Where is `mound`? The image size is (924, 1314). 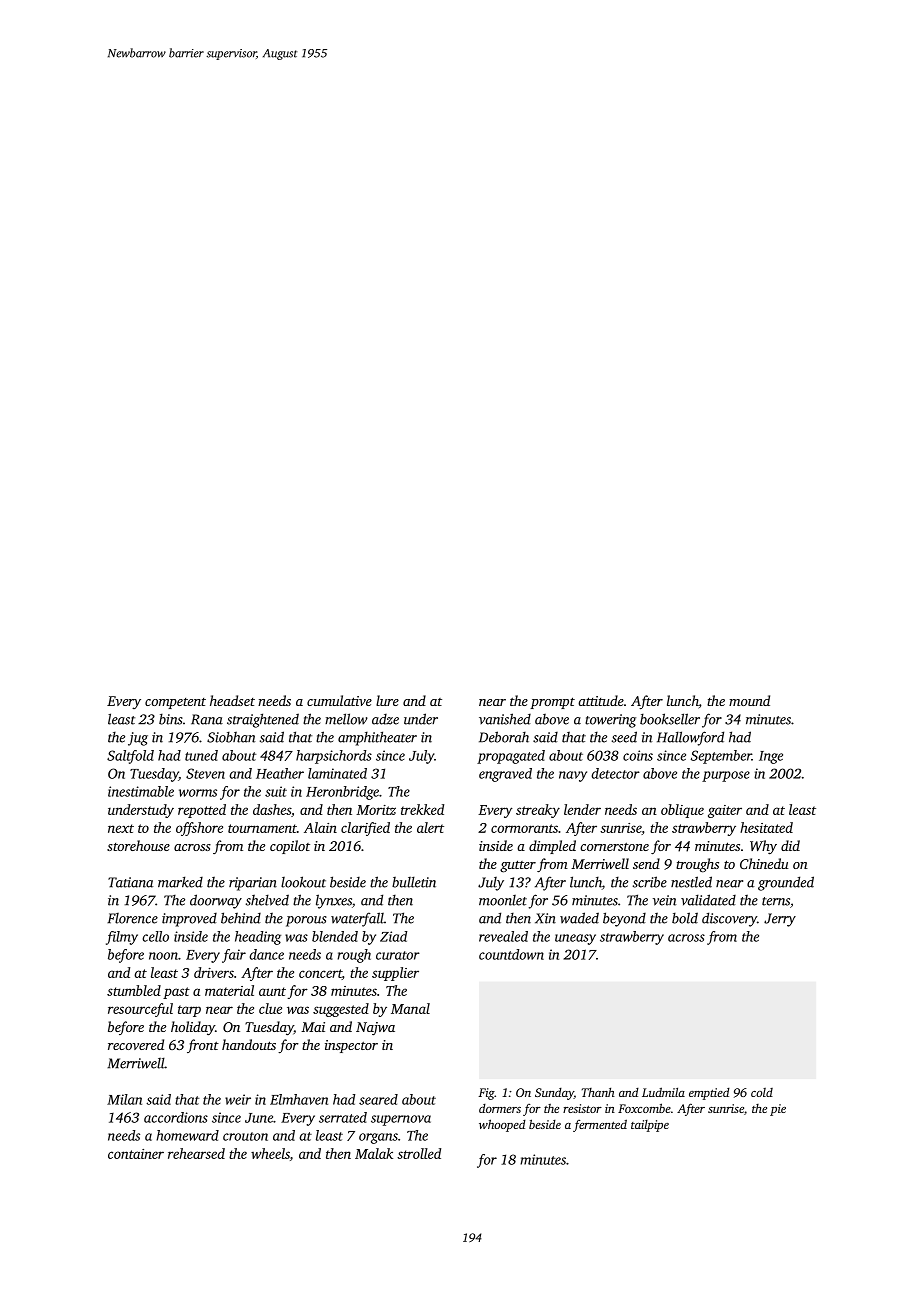
mound is located at coordinates (749, 700).
